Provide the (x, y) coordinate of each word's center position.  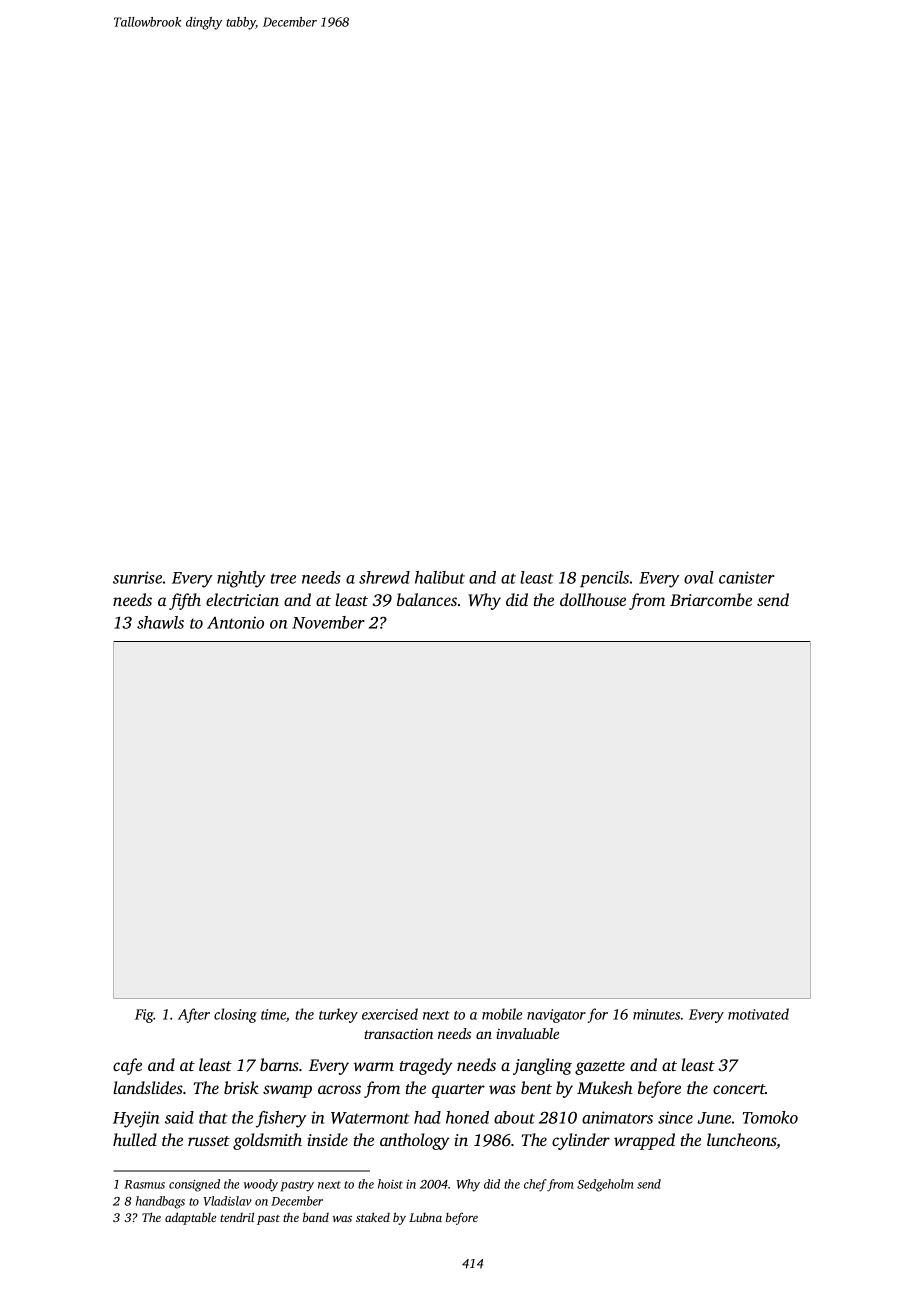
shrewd (384, 577)
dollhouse (593, 599)
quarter (458, 1091)
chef (535, 1185)
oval (699, 577)
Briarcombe (711, 599)
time (273, 1014)
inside (327, 1139)
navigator (556, 1016)
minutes (656, 1014)
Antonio (235, 622)
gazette (600, 1068)
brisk (241, 1087)
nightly (241, 579)
